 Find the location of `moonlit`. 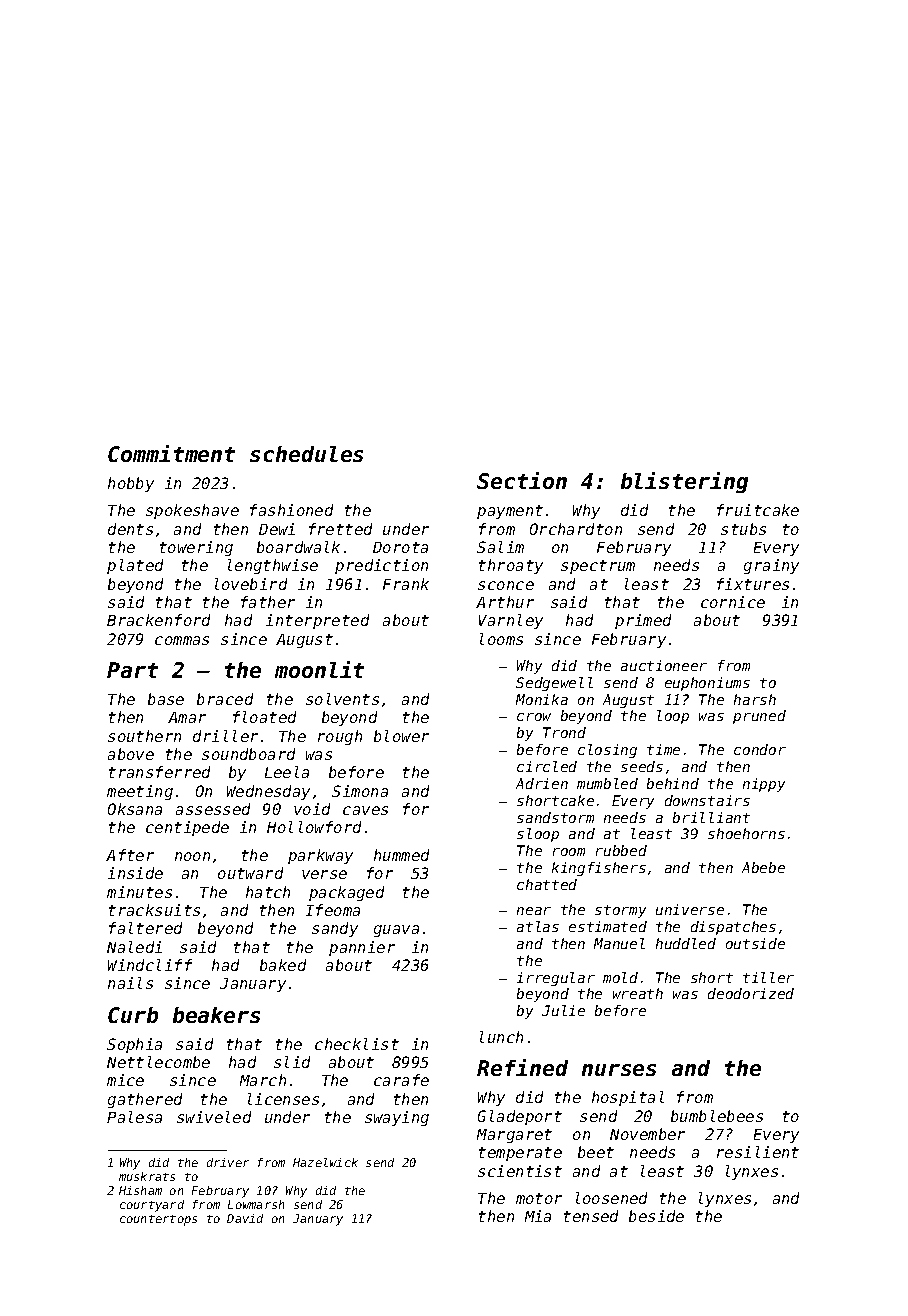

moonlit is located at coordinates (319, 669).
